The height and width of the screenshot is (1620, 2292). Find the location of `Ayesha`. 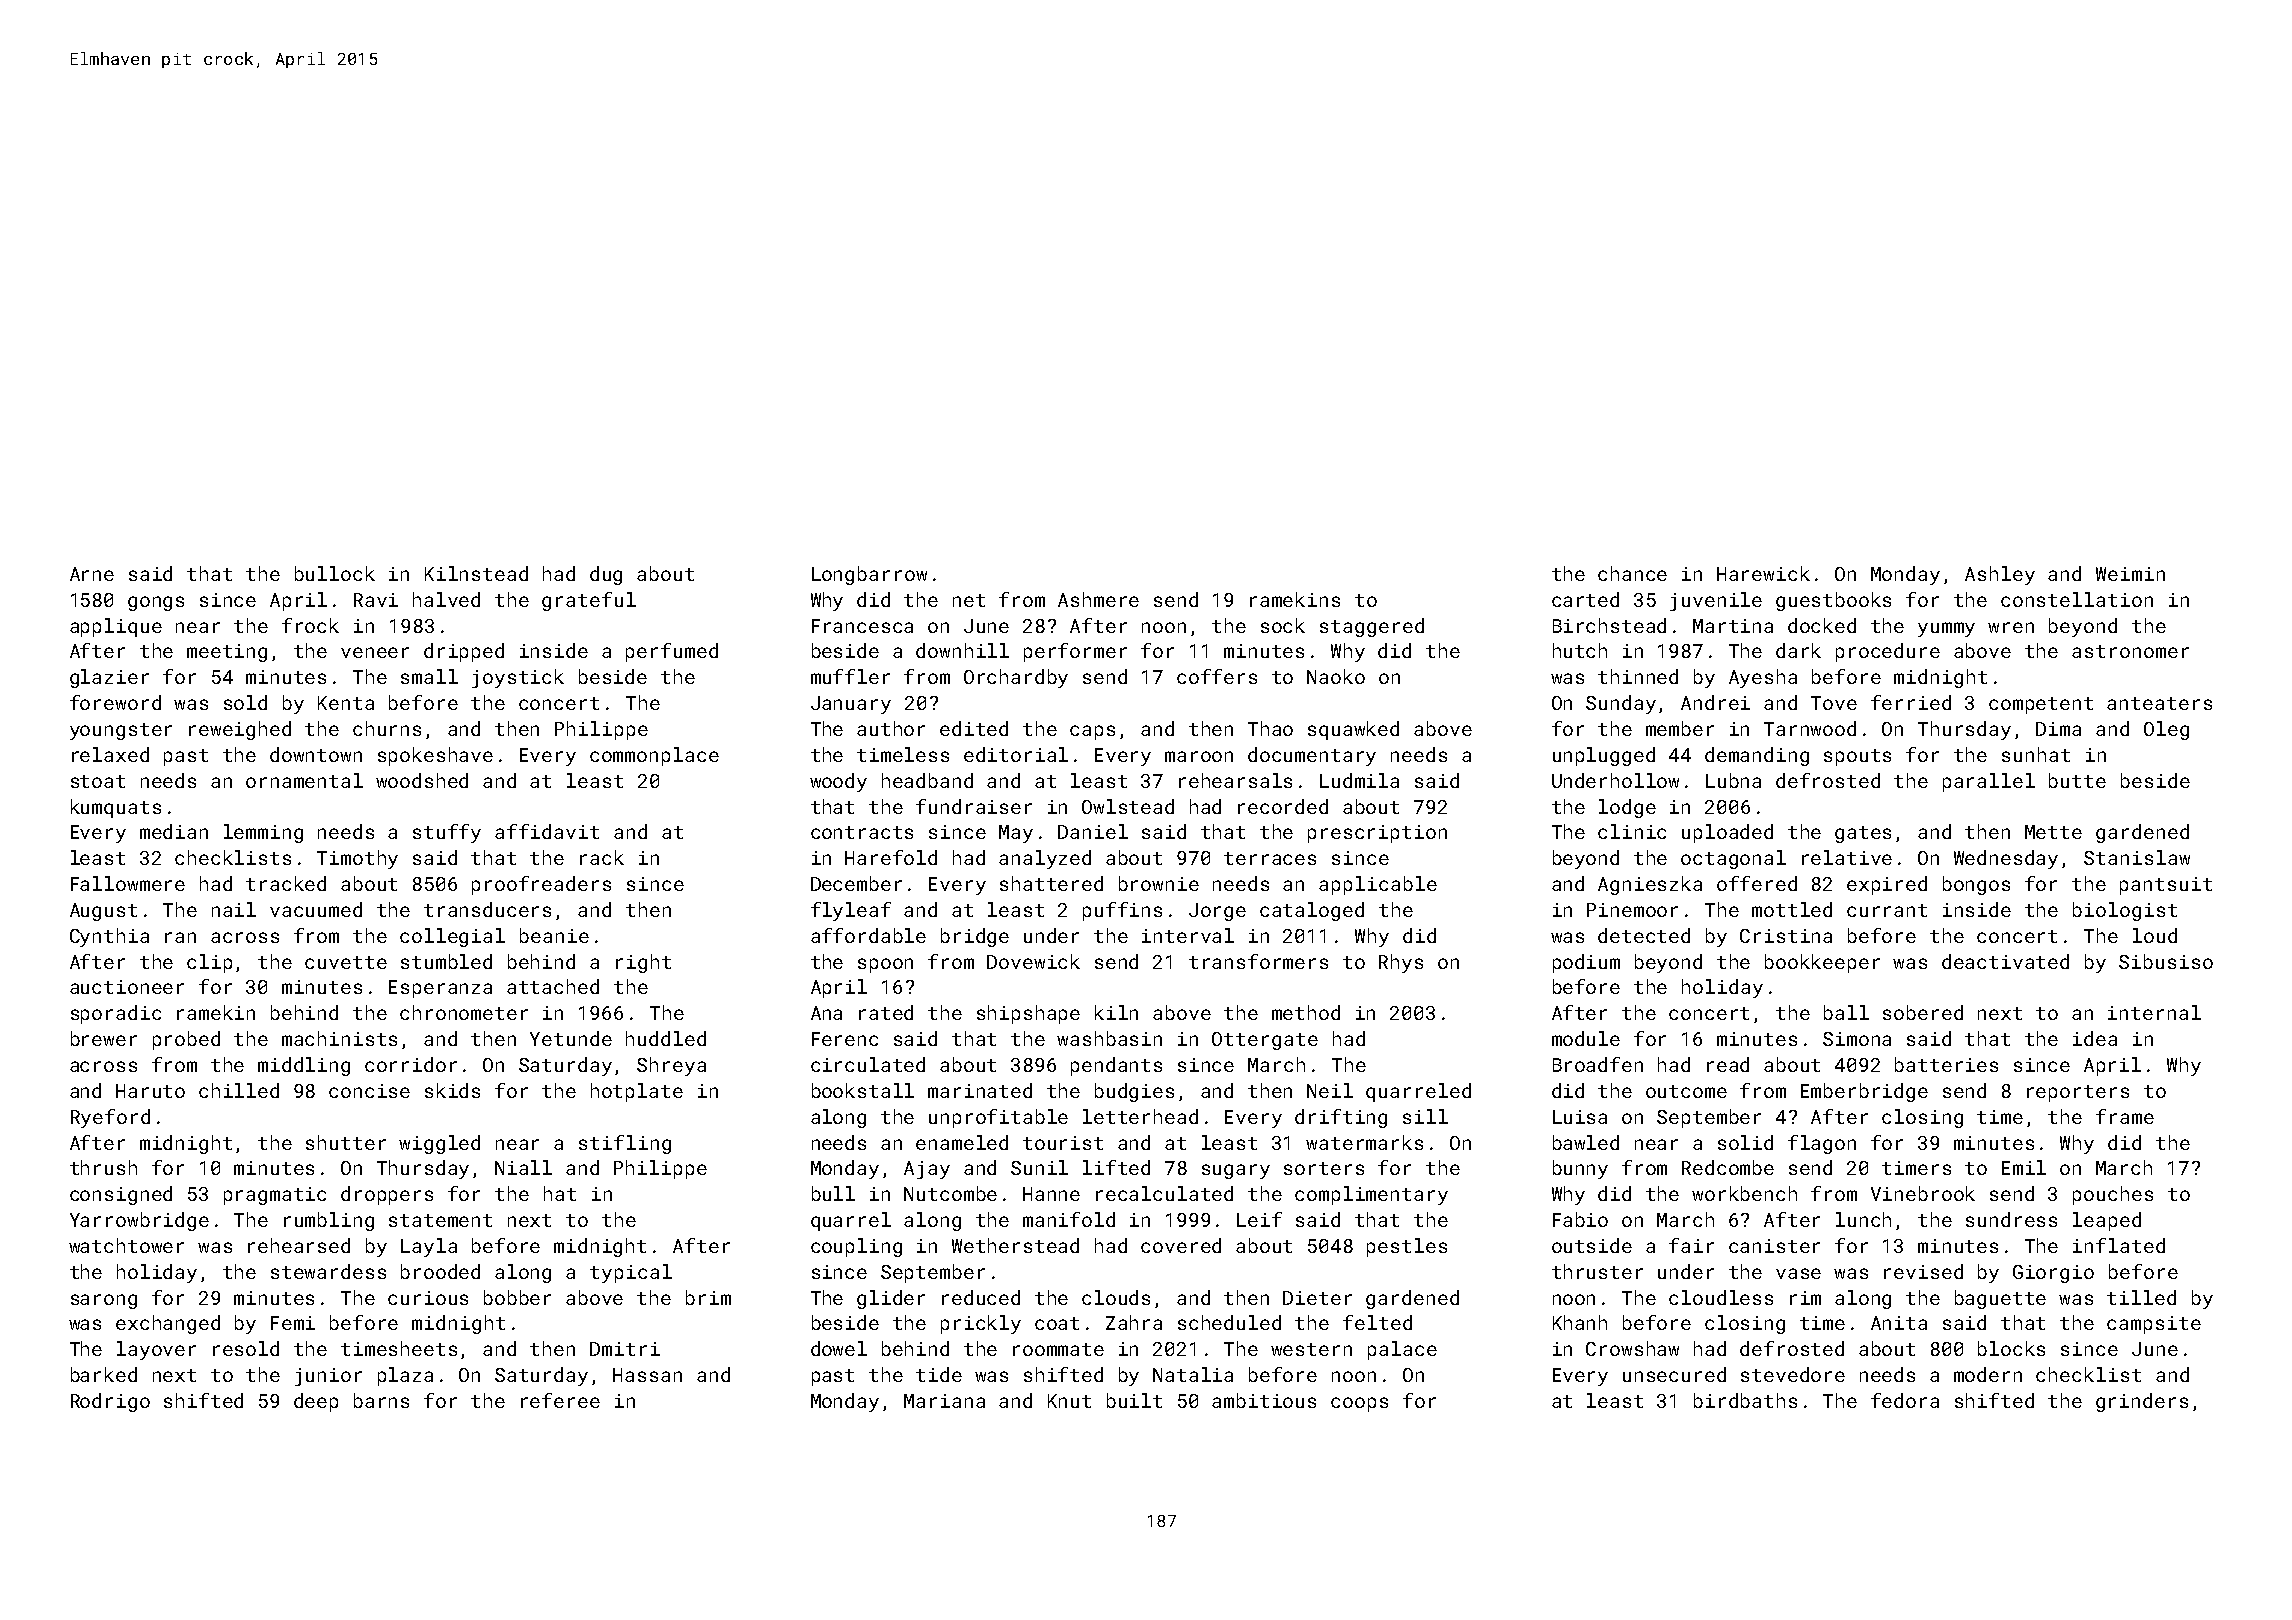

Ayesha is located at coordinates (1763, 678).
